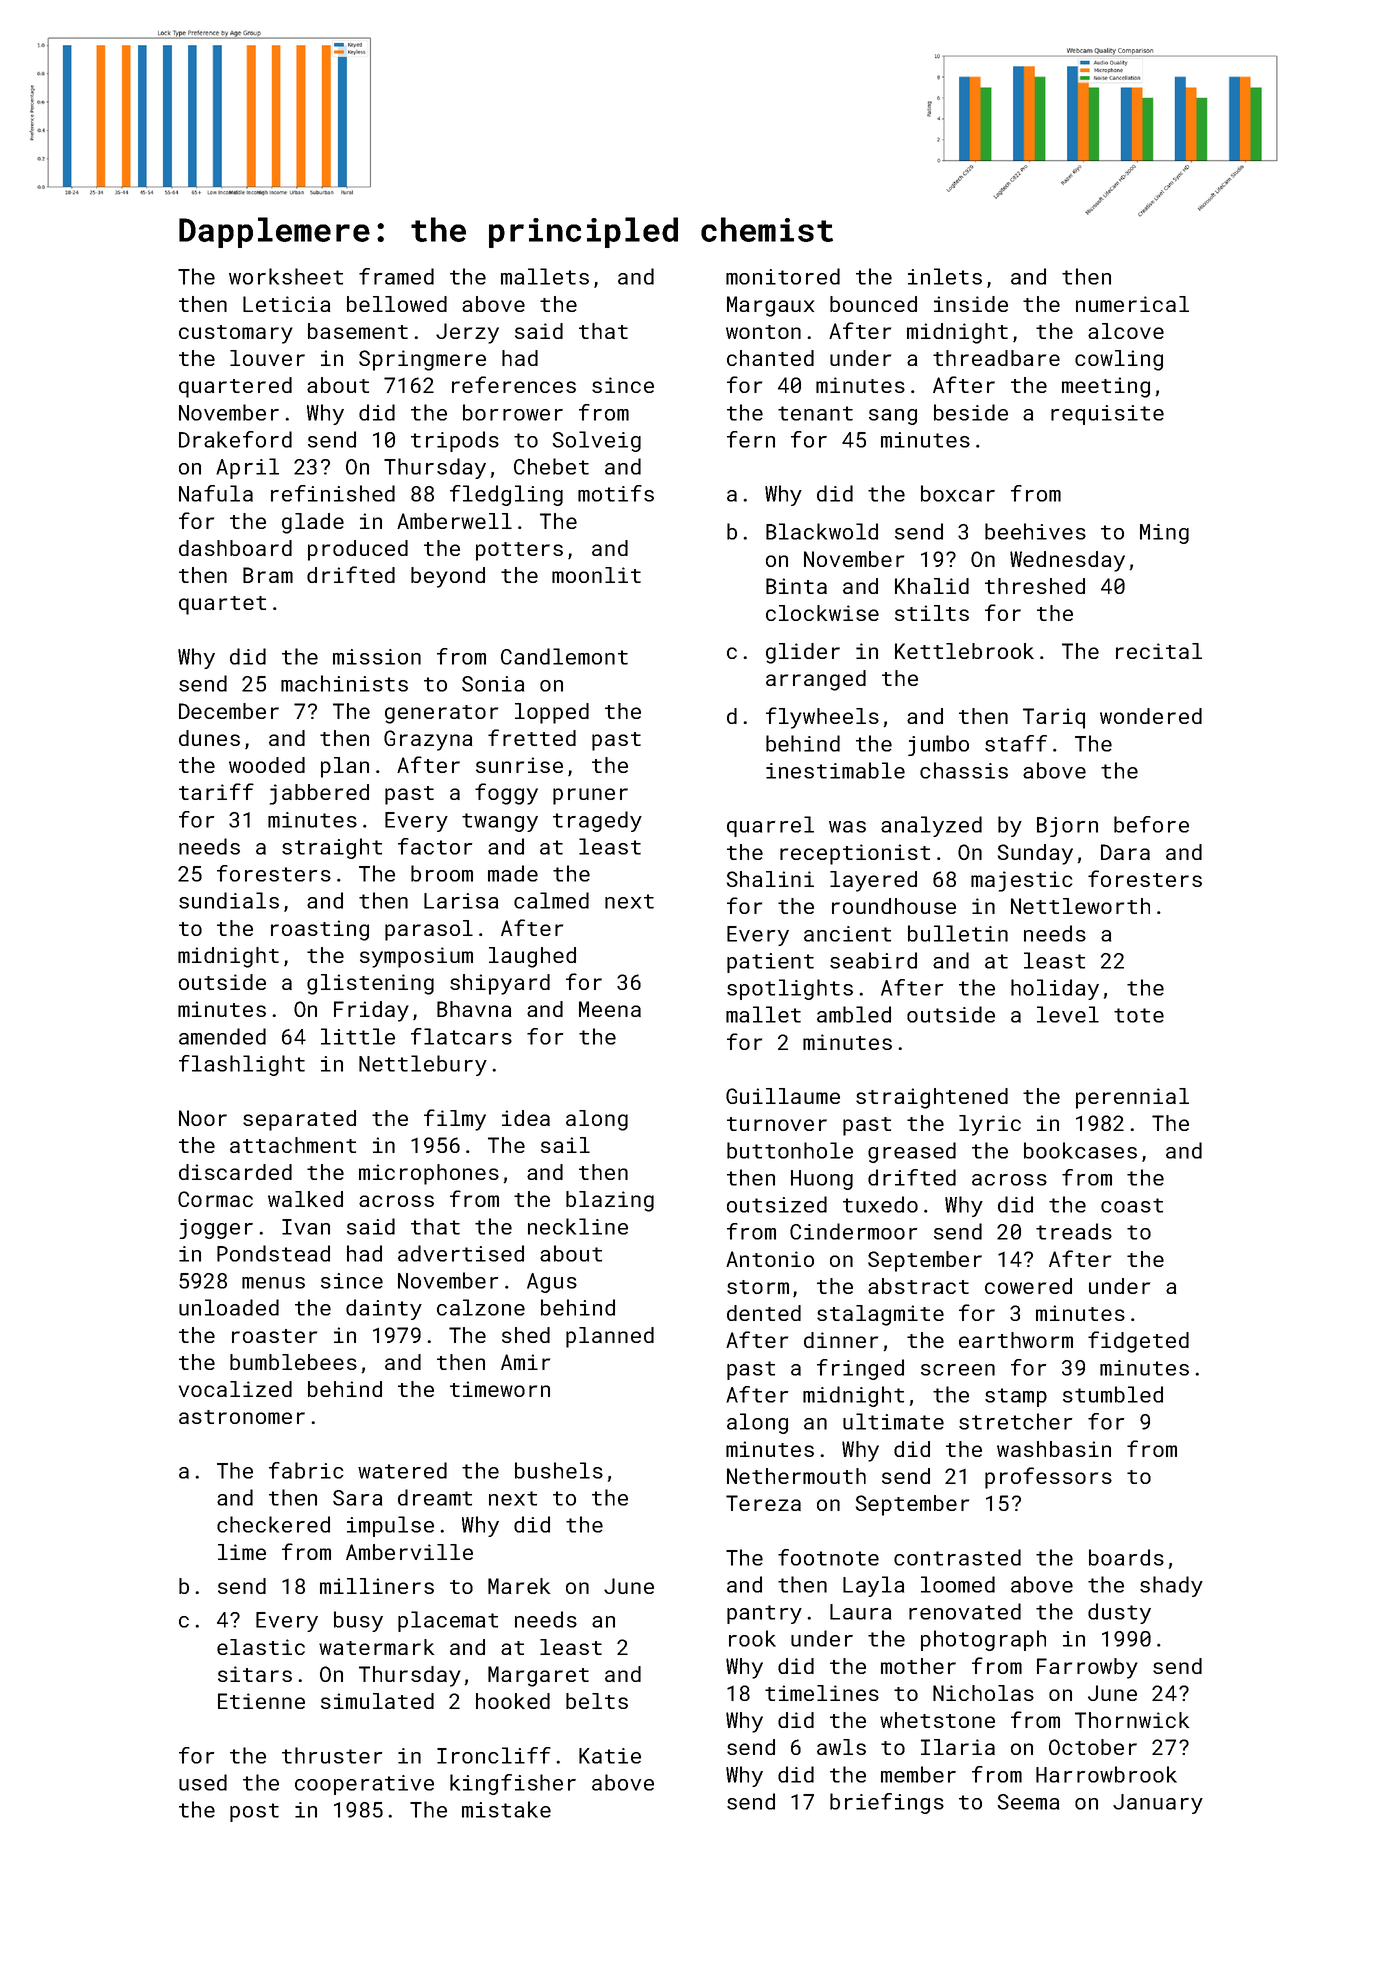  Describe the element at coordinates (945, 276) in the screenshot. I see `inlets` at that location.
